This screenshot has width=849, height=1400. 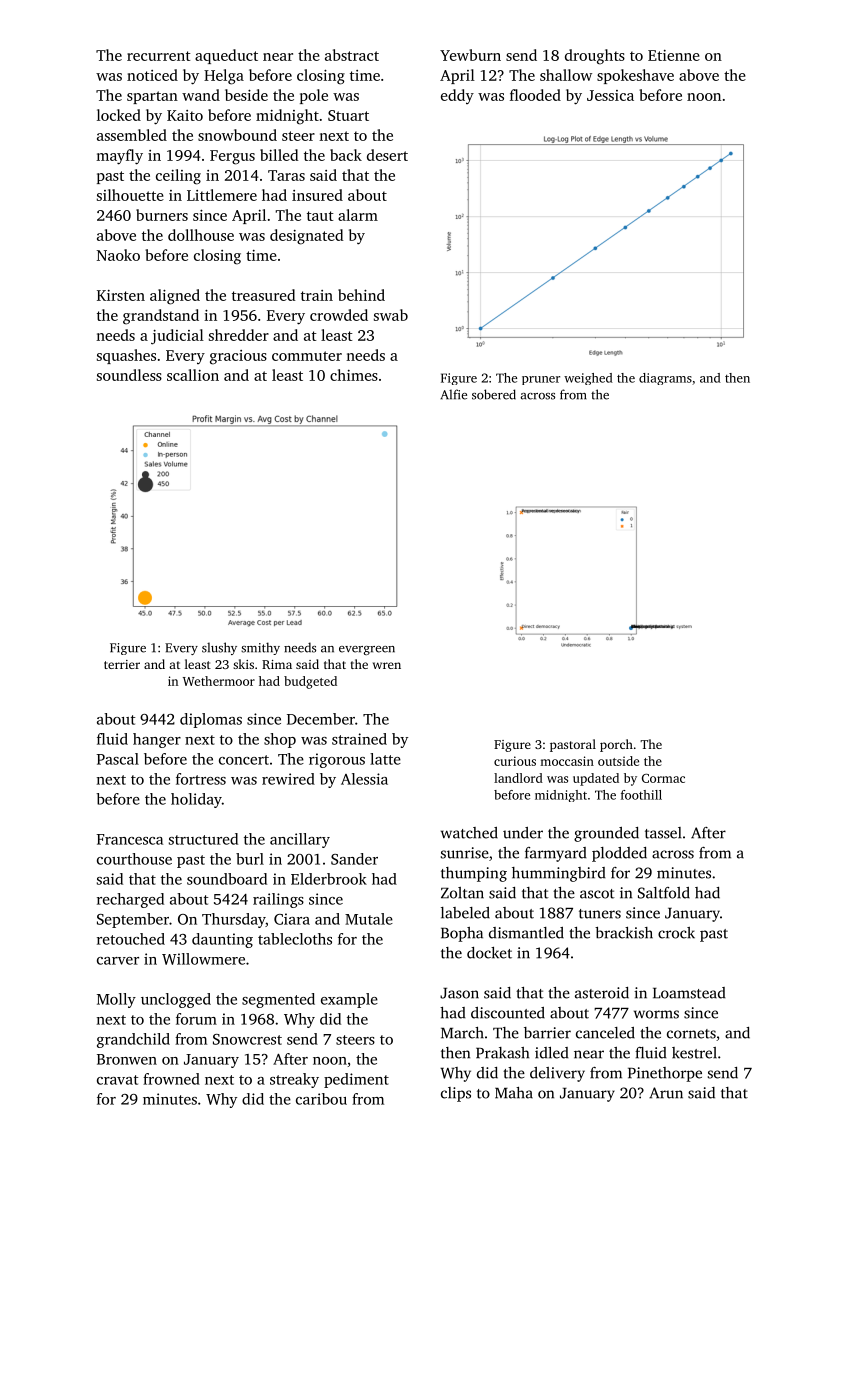 I want to click on Etienne, so click(x=674, y=55).
